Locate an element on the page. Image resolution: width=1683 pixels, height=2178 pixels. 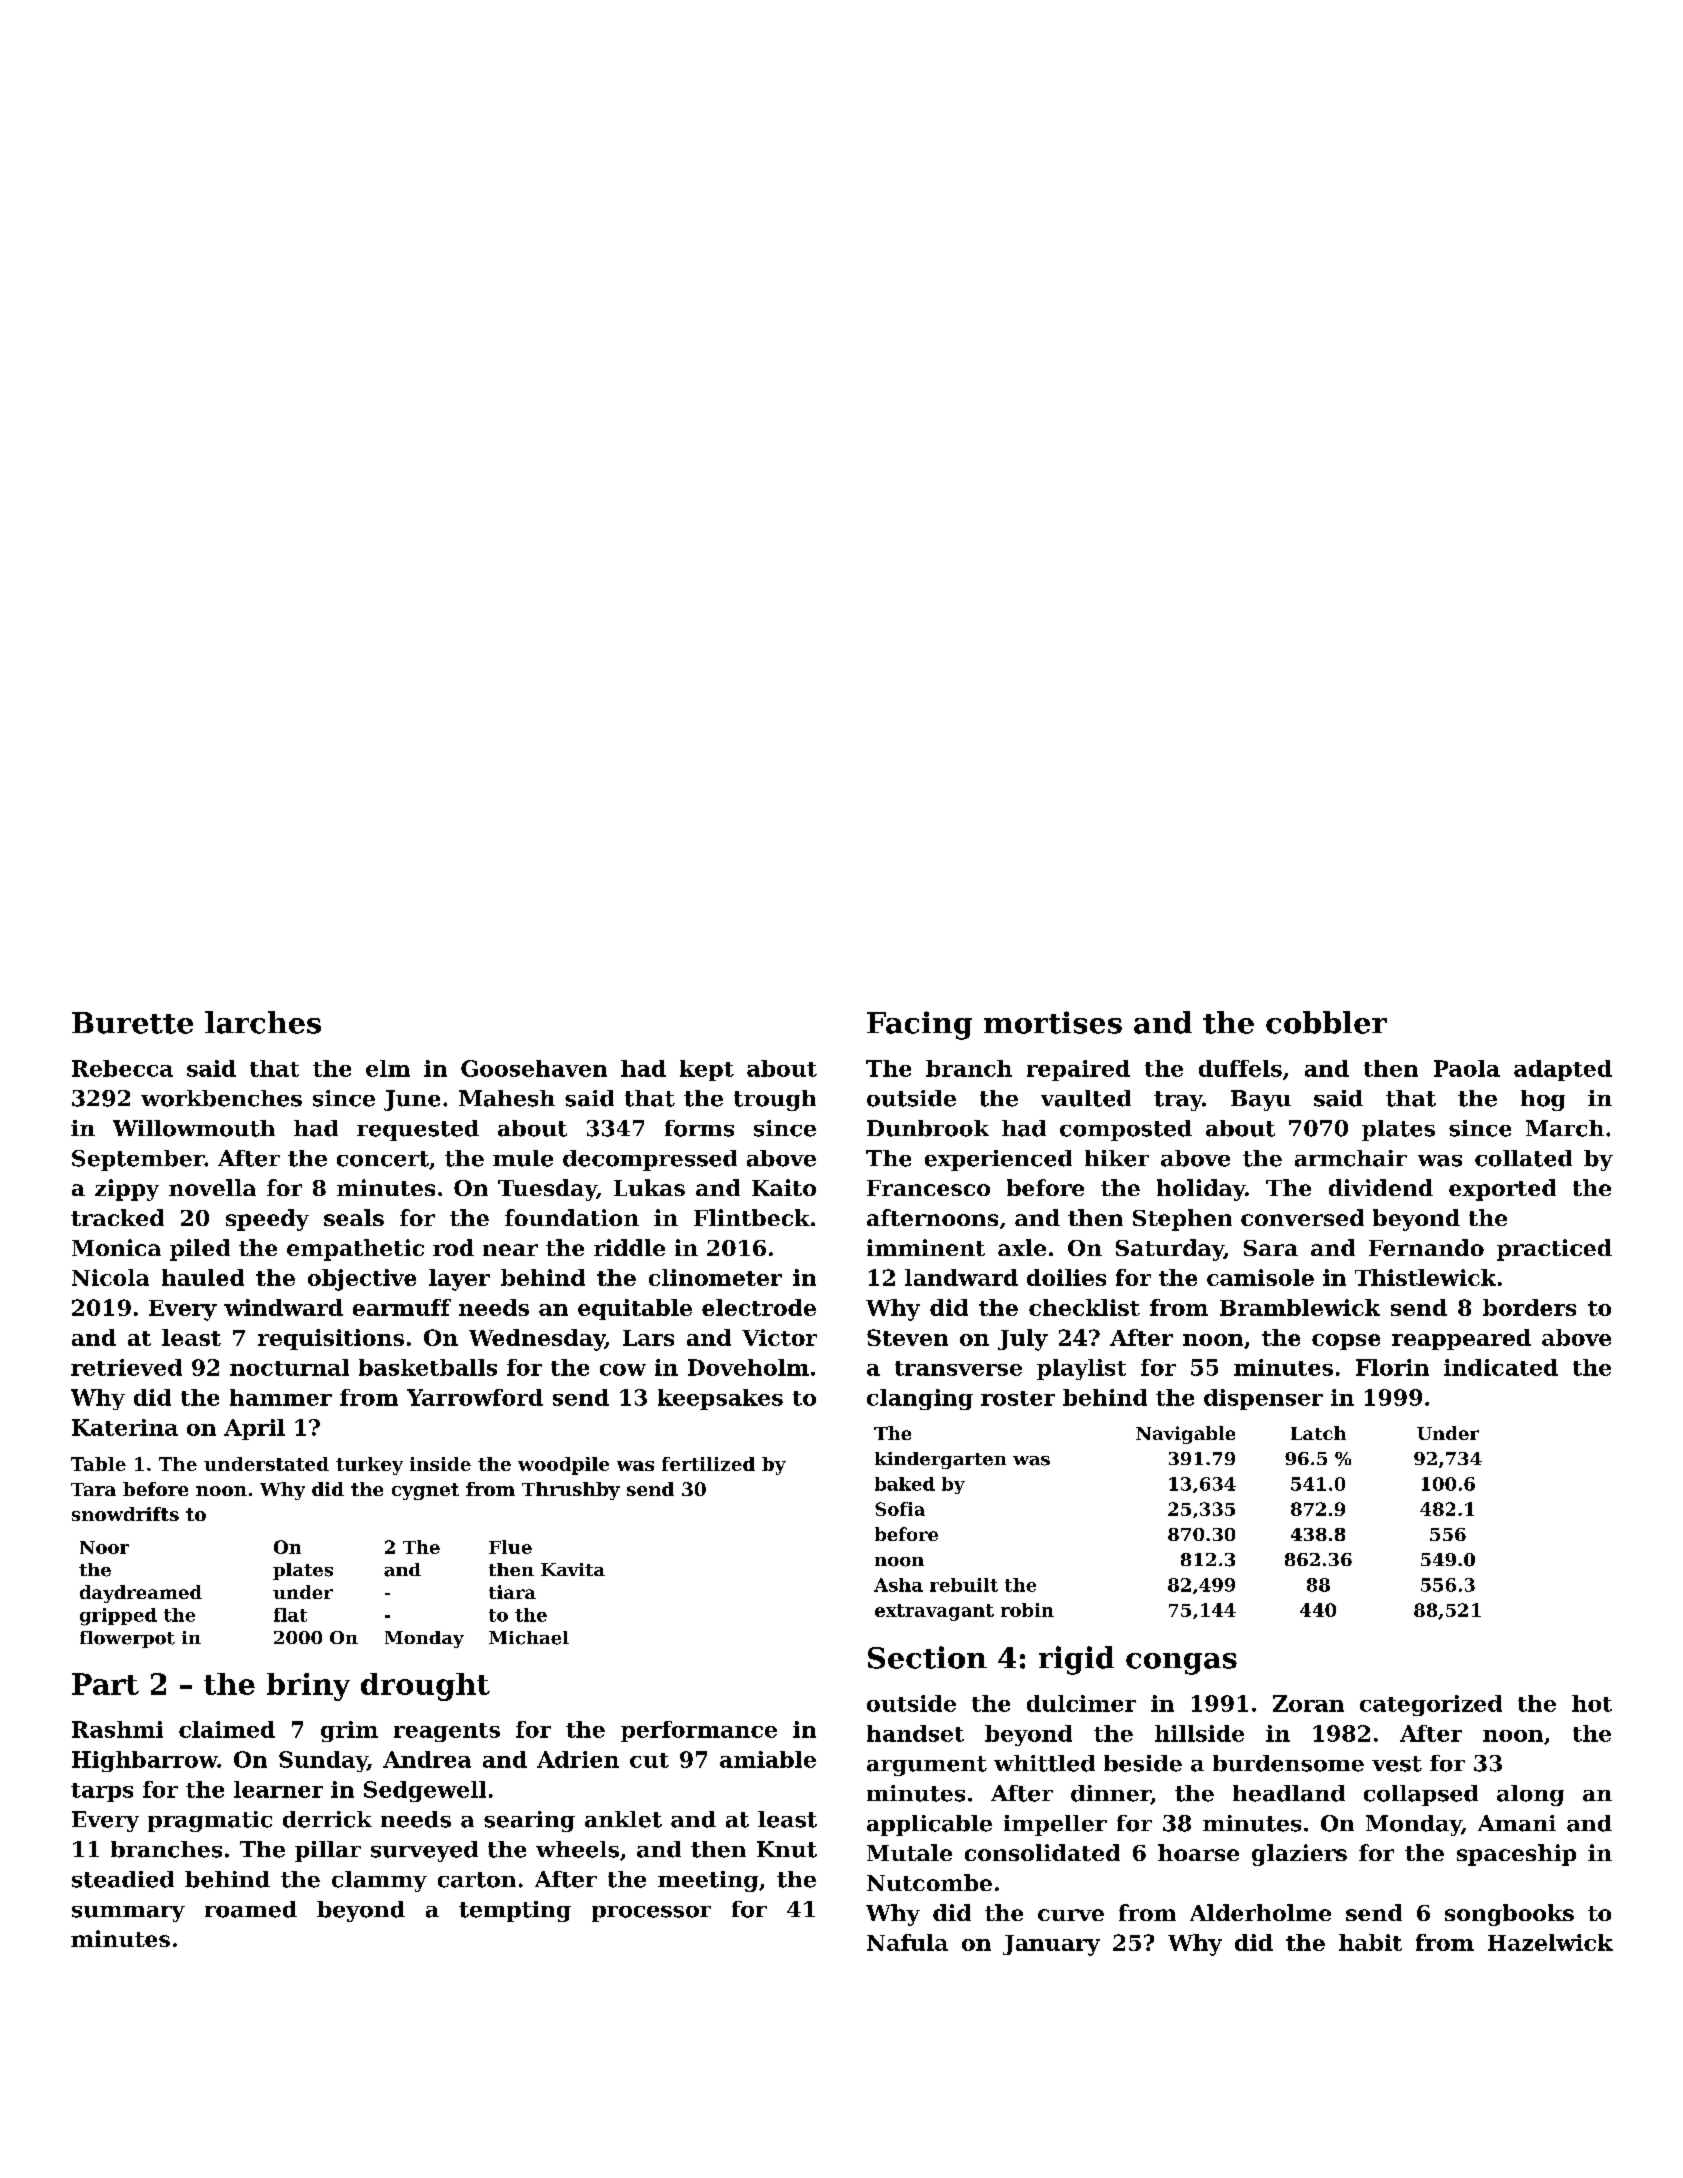
larches is located at coordinates (263, 1022).
